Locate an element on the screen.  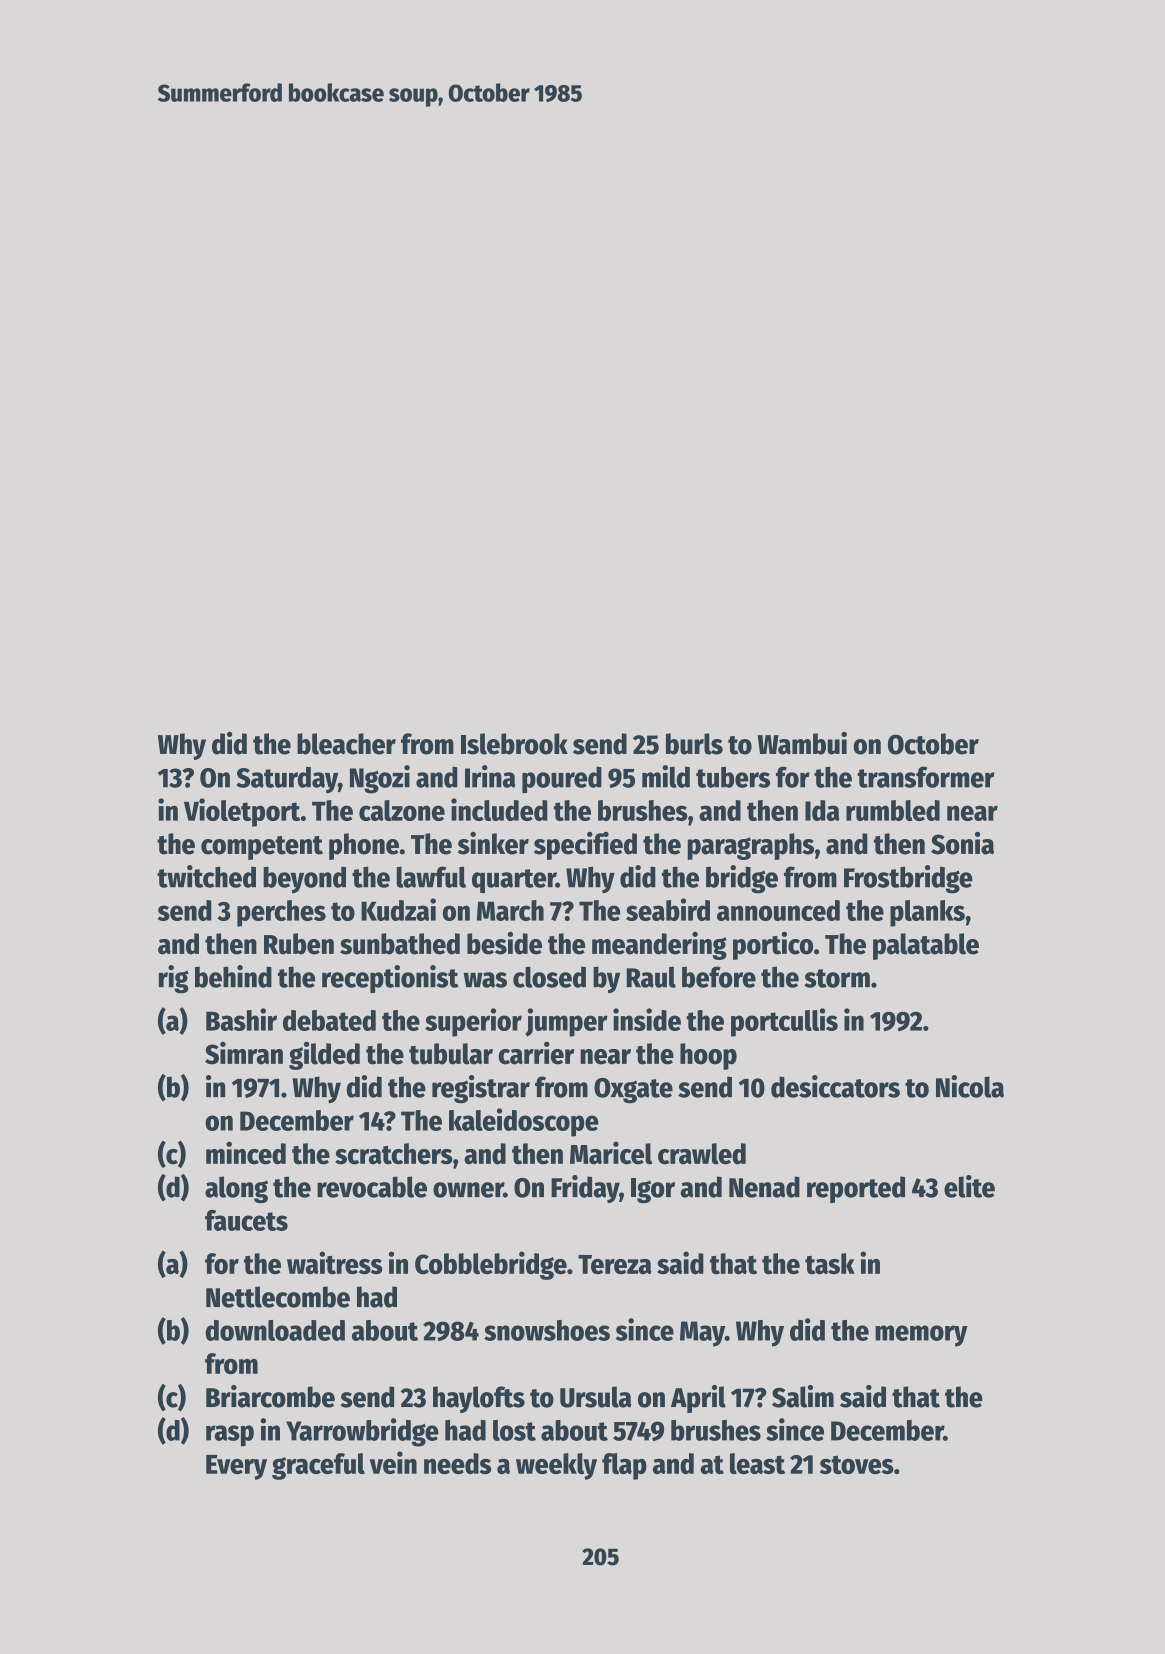
Wambui is located at coordinates (802, 743).
